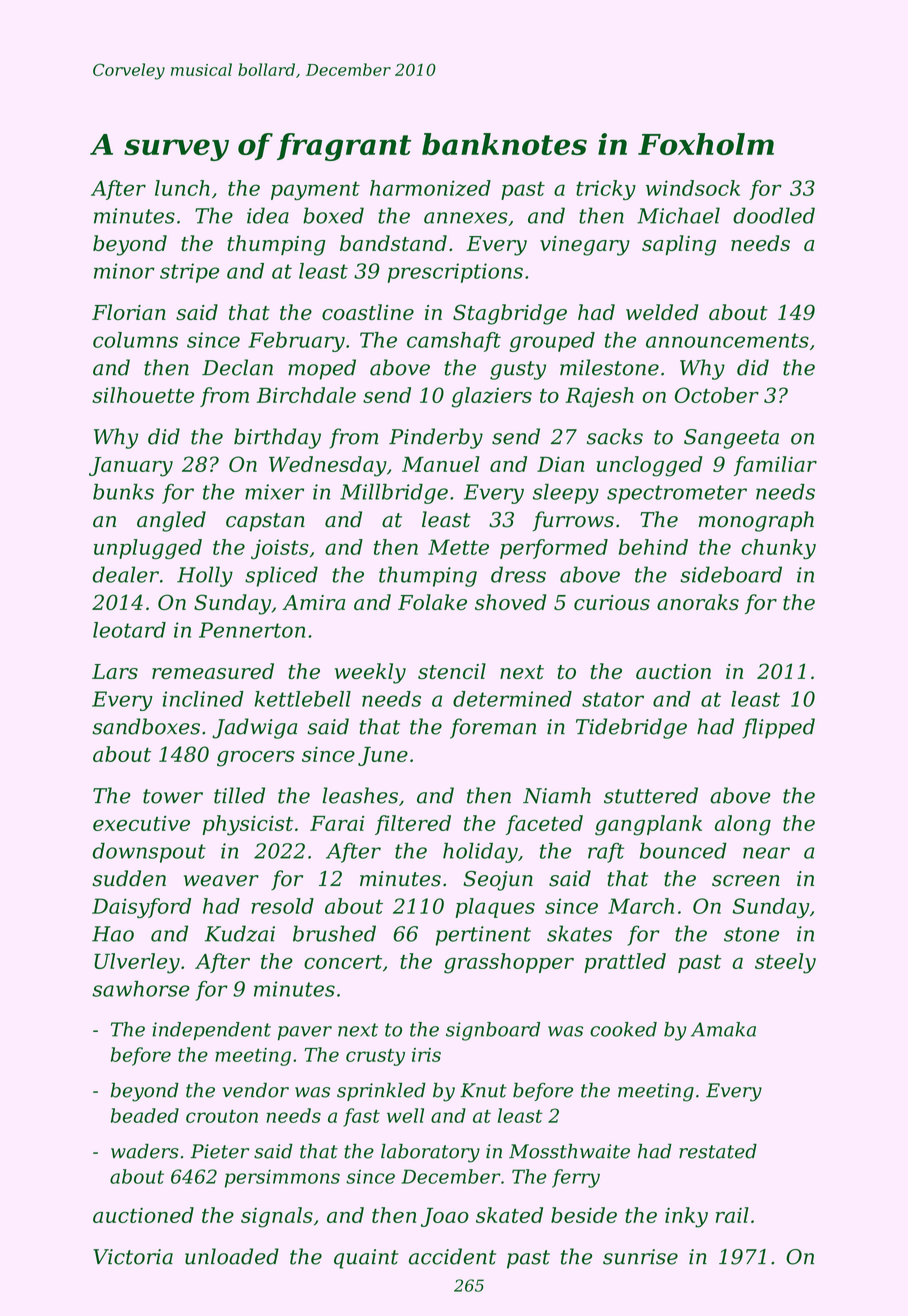  I want to click on January, so click(131, 467).
